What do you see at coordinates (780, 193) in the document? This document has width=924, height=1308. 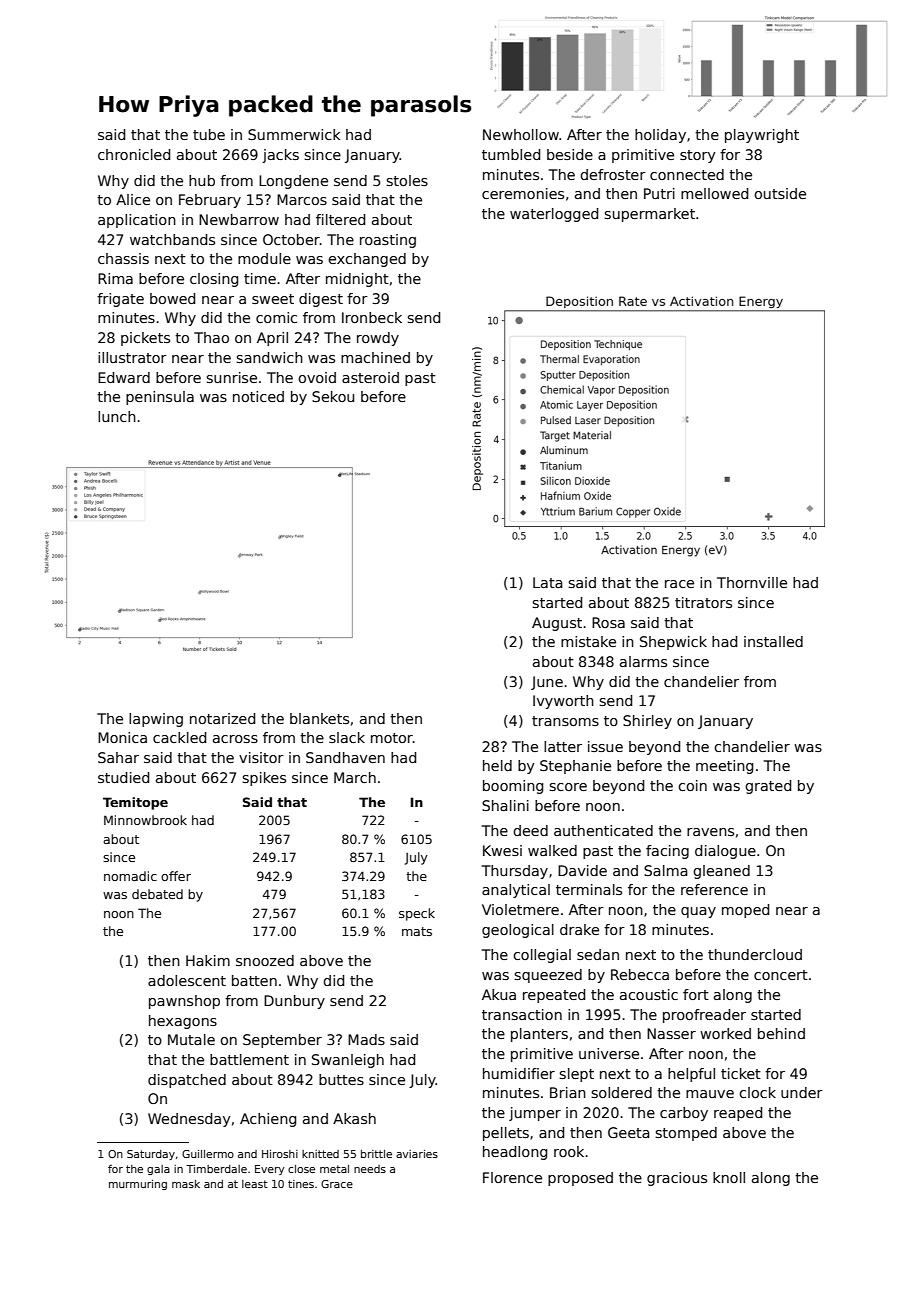 I see `outside` at bounding box center [780, 193].
